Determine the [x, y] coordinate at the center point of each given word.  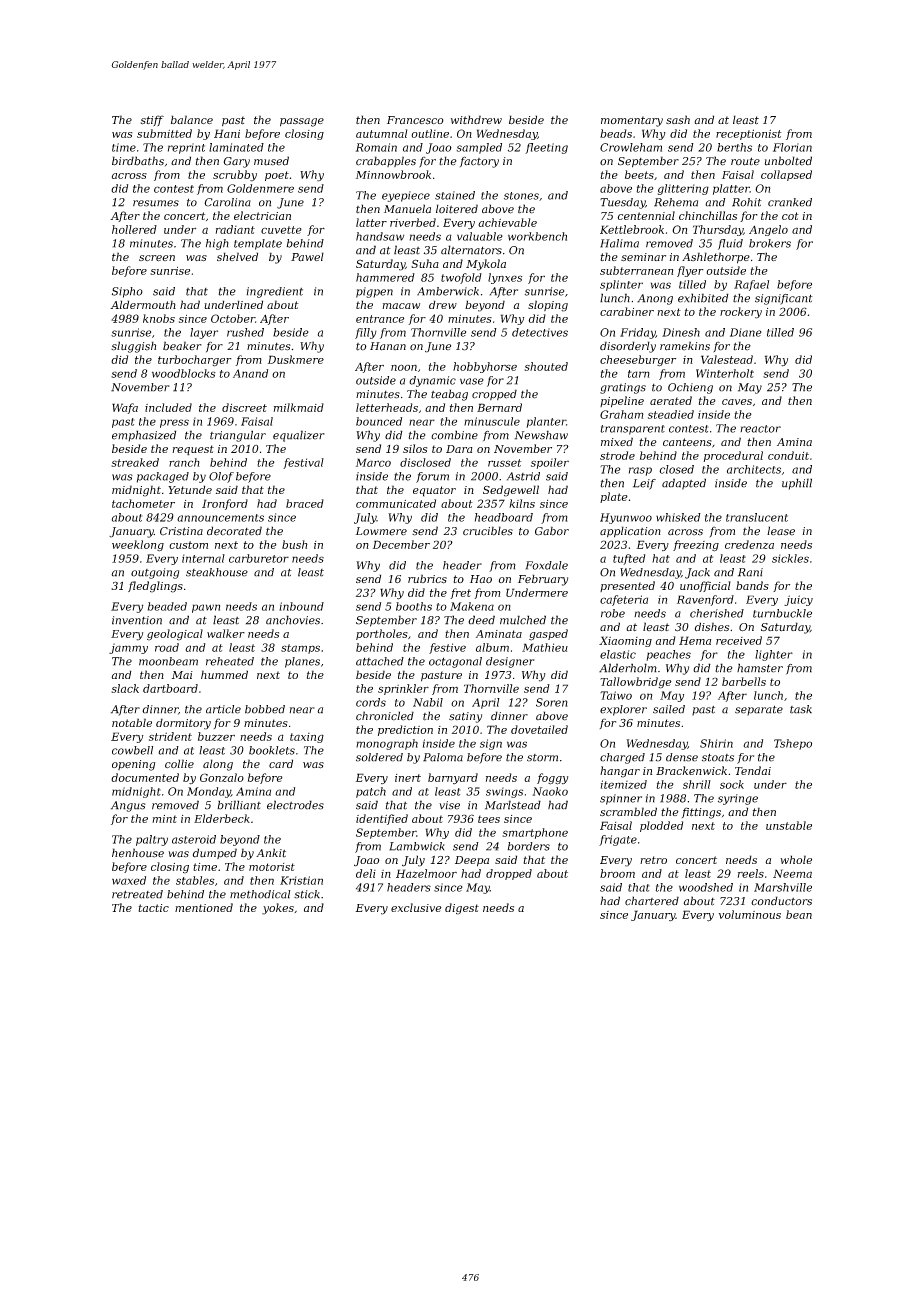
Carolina [227, 202]
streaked [135, 462]
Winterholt [725, 373]
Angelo [768, 230]
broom [617, 873]
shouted [546, 366]
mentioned [204, 907]
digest [462, 909]
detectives [540, 332]
